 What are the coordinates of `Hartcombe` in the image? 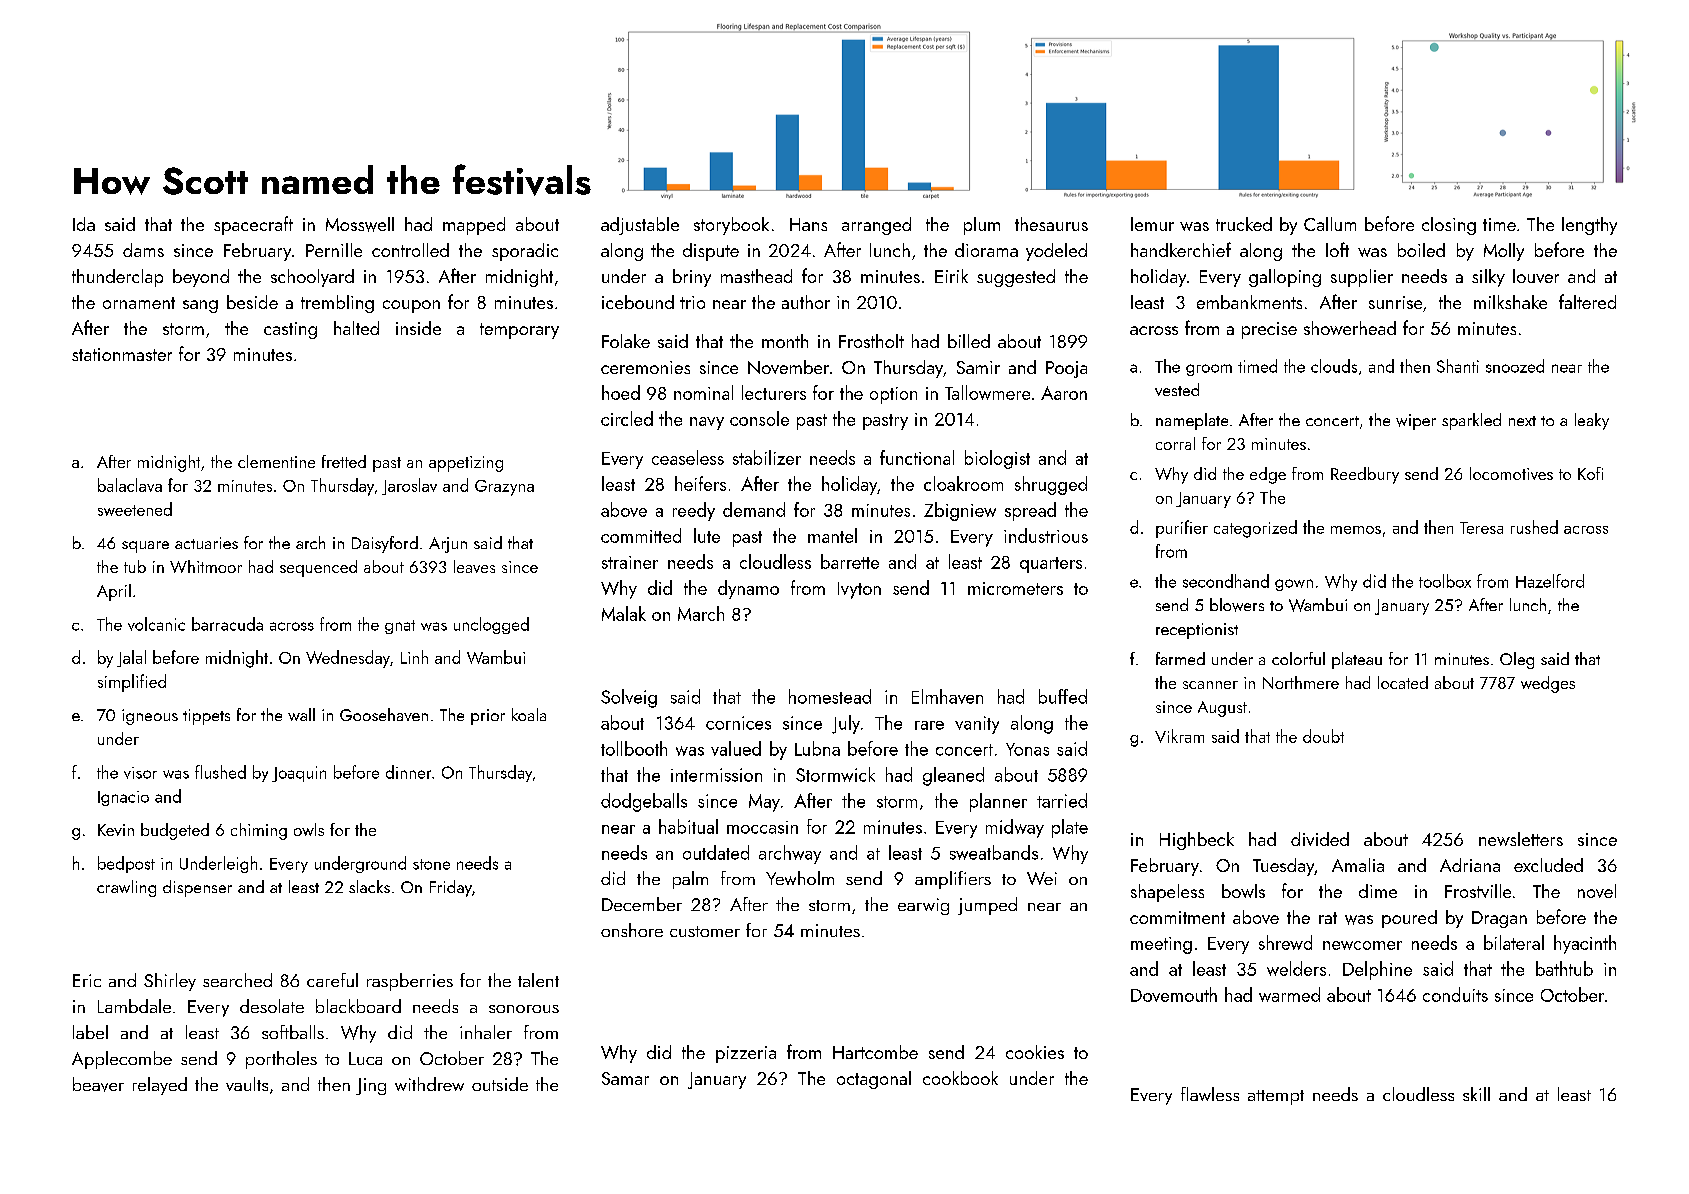 It's located at (875, 1052).
